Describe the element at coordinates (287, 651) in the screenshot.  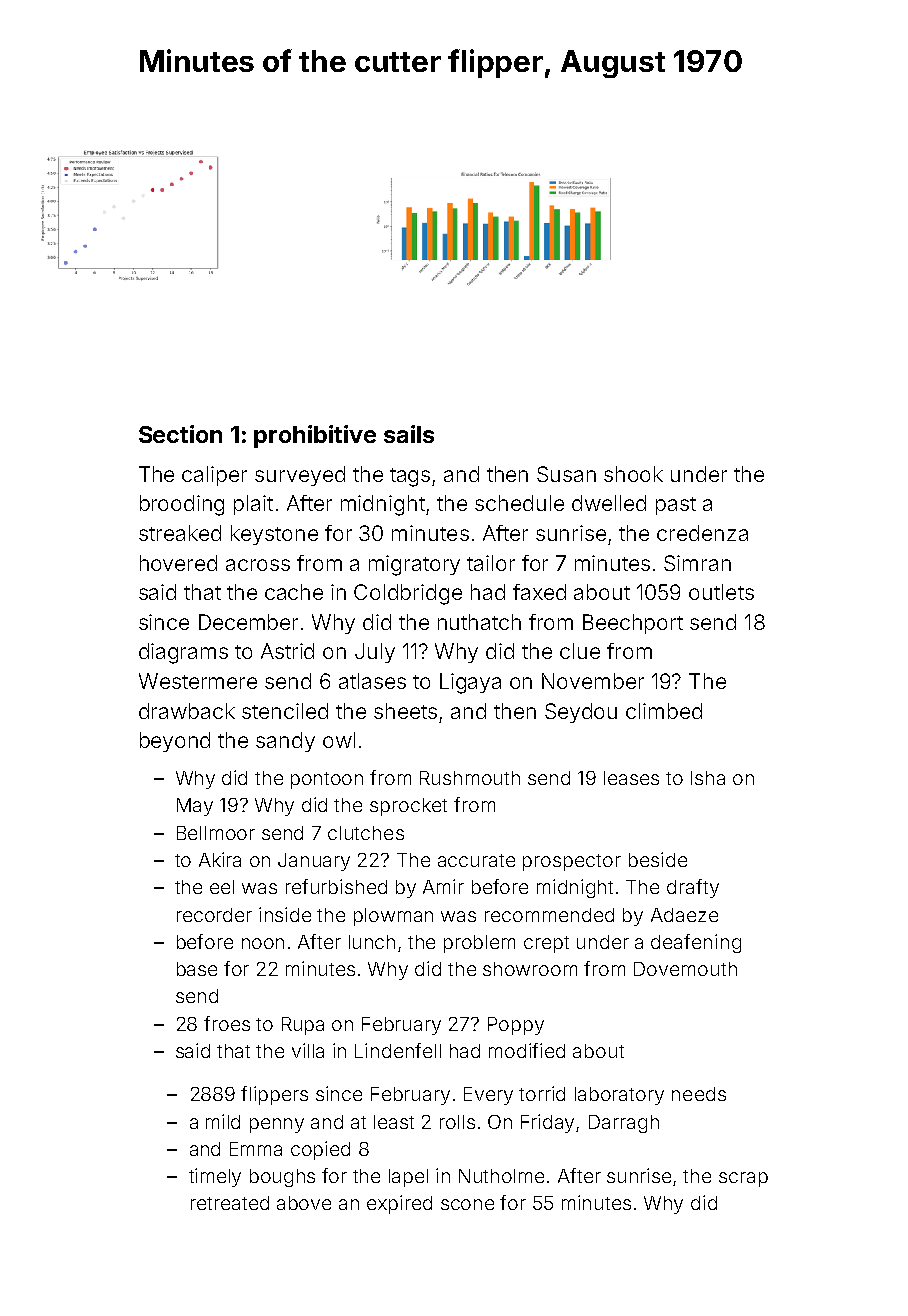
I see `Astrid` at that location.
